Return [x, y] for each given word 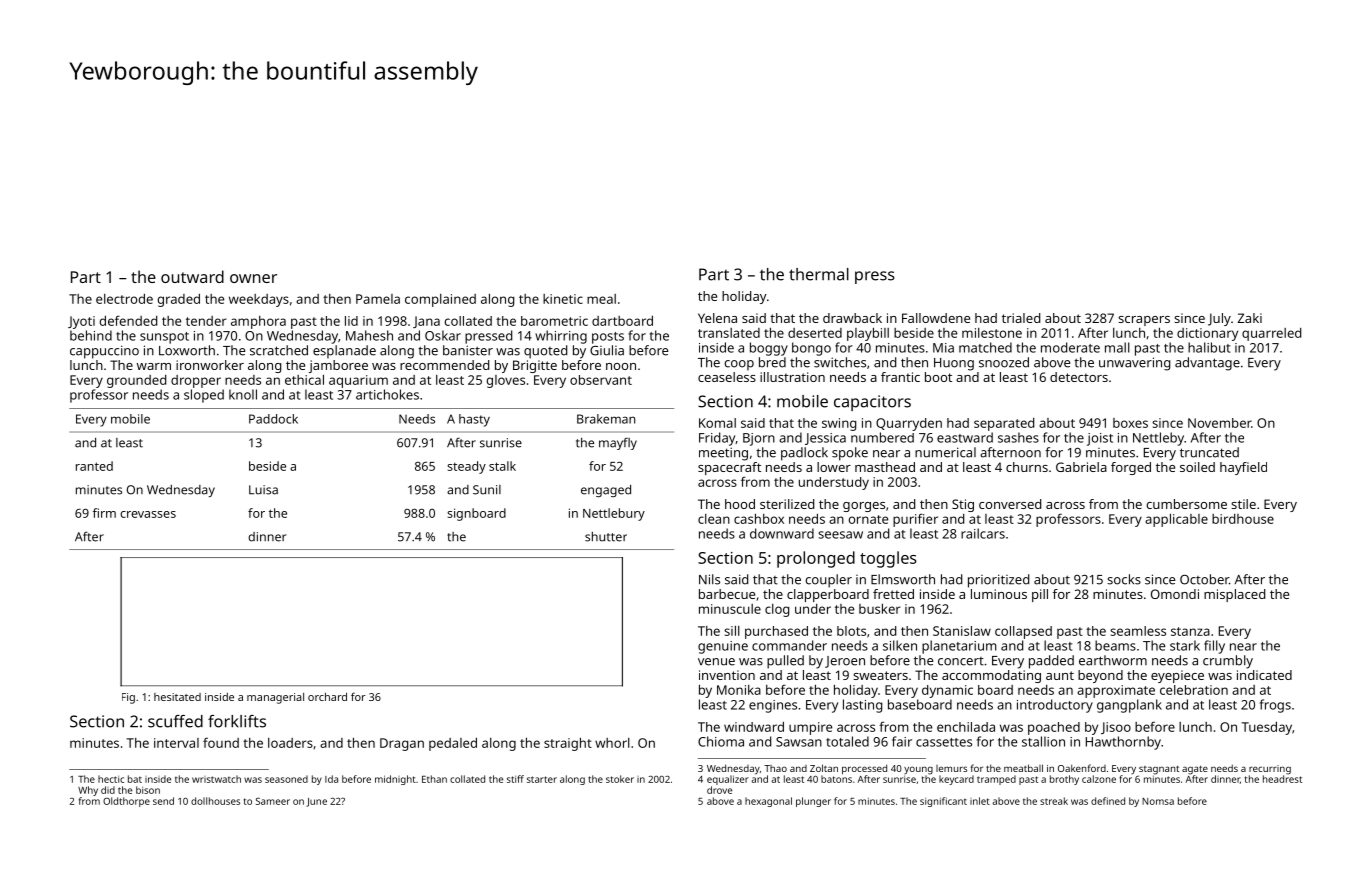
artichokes [387, 394]
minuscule [730, 609]
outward [192, 276]
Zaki [1250, 318]
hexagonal [768, 802]
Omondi [1175, 594]
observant [601, 380]
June [316, 802]
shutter [606, 537]
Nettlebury [614, 514]
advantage [1207, 364]
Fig [128, 698]
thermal [819, 274]
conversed [1010, 504]
